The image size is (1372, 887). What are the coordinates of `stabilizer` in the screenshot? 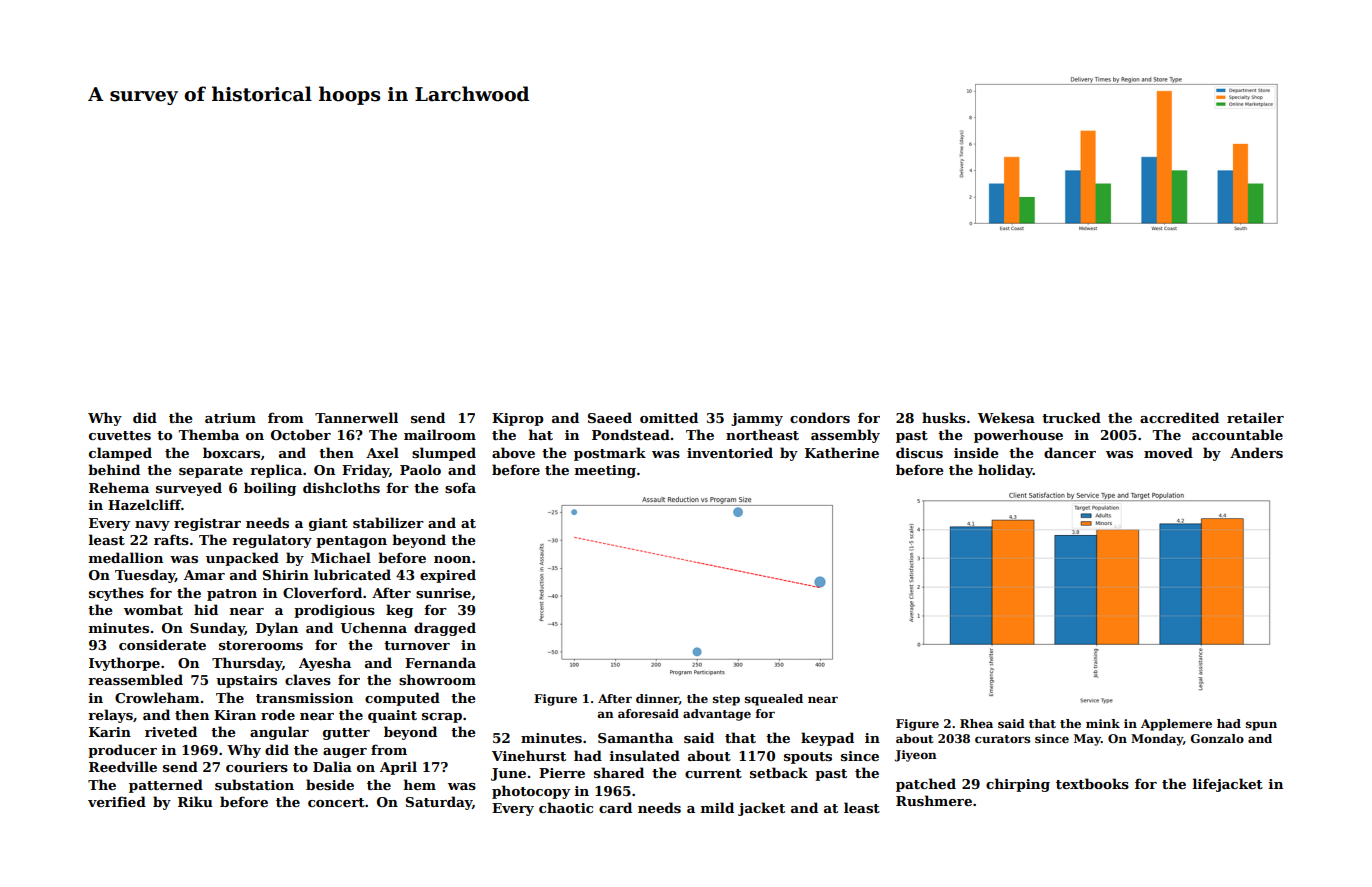 It's located at (388, 522).
